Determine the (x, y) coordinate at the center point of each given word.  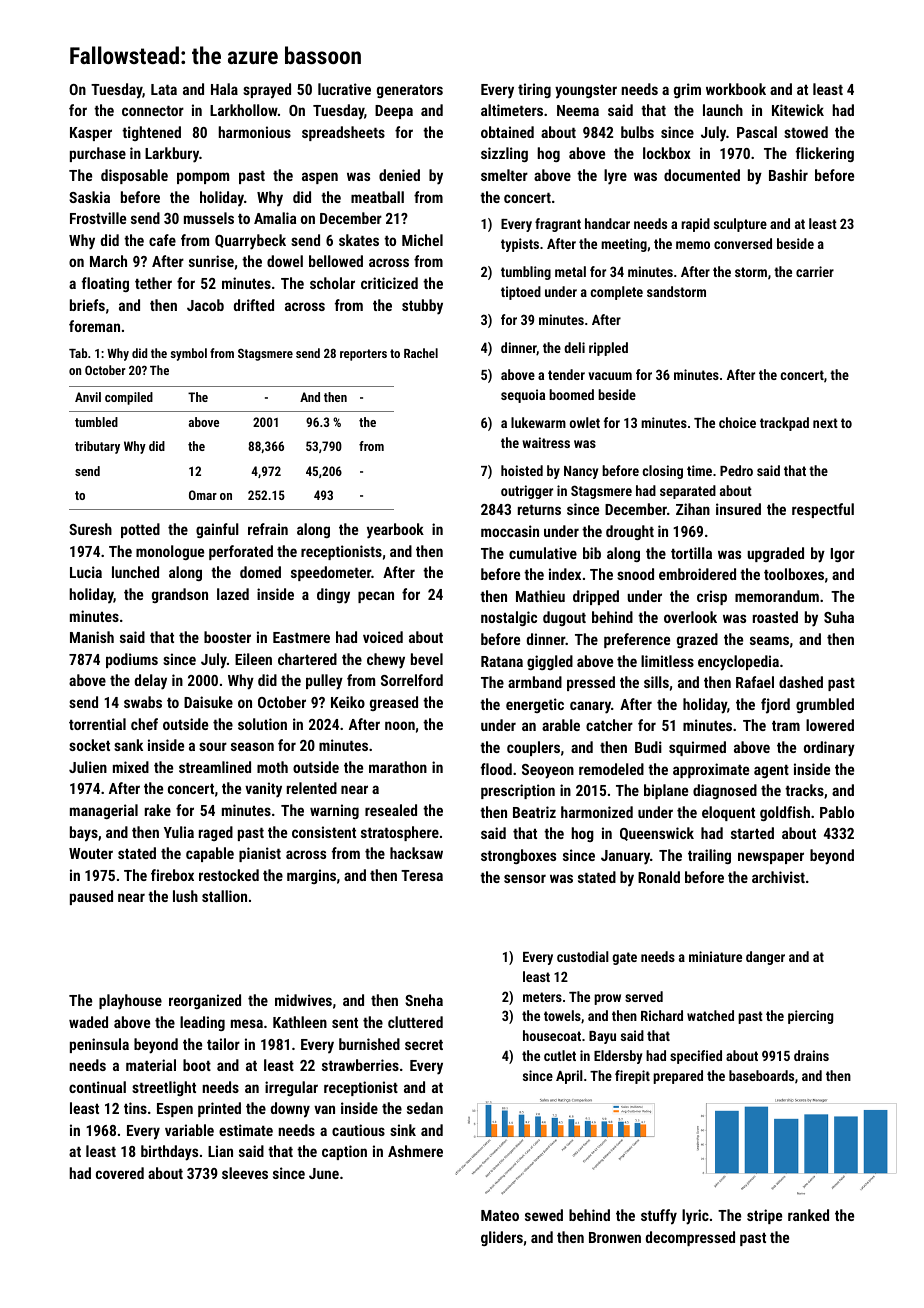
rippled (608, 349)
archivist (778, 877)
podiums (132, 660)
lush (185, 896)
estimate (246, 1130)
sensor (525, 878)
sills (656, 682)
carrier (815, 271)
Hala (224, 89)
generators (410, 91)
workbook (736, 89)
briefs (87, 305)
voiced (383, 637)
